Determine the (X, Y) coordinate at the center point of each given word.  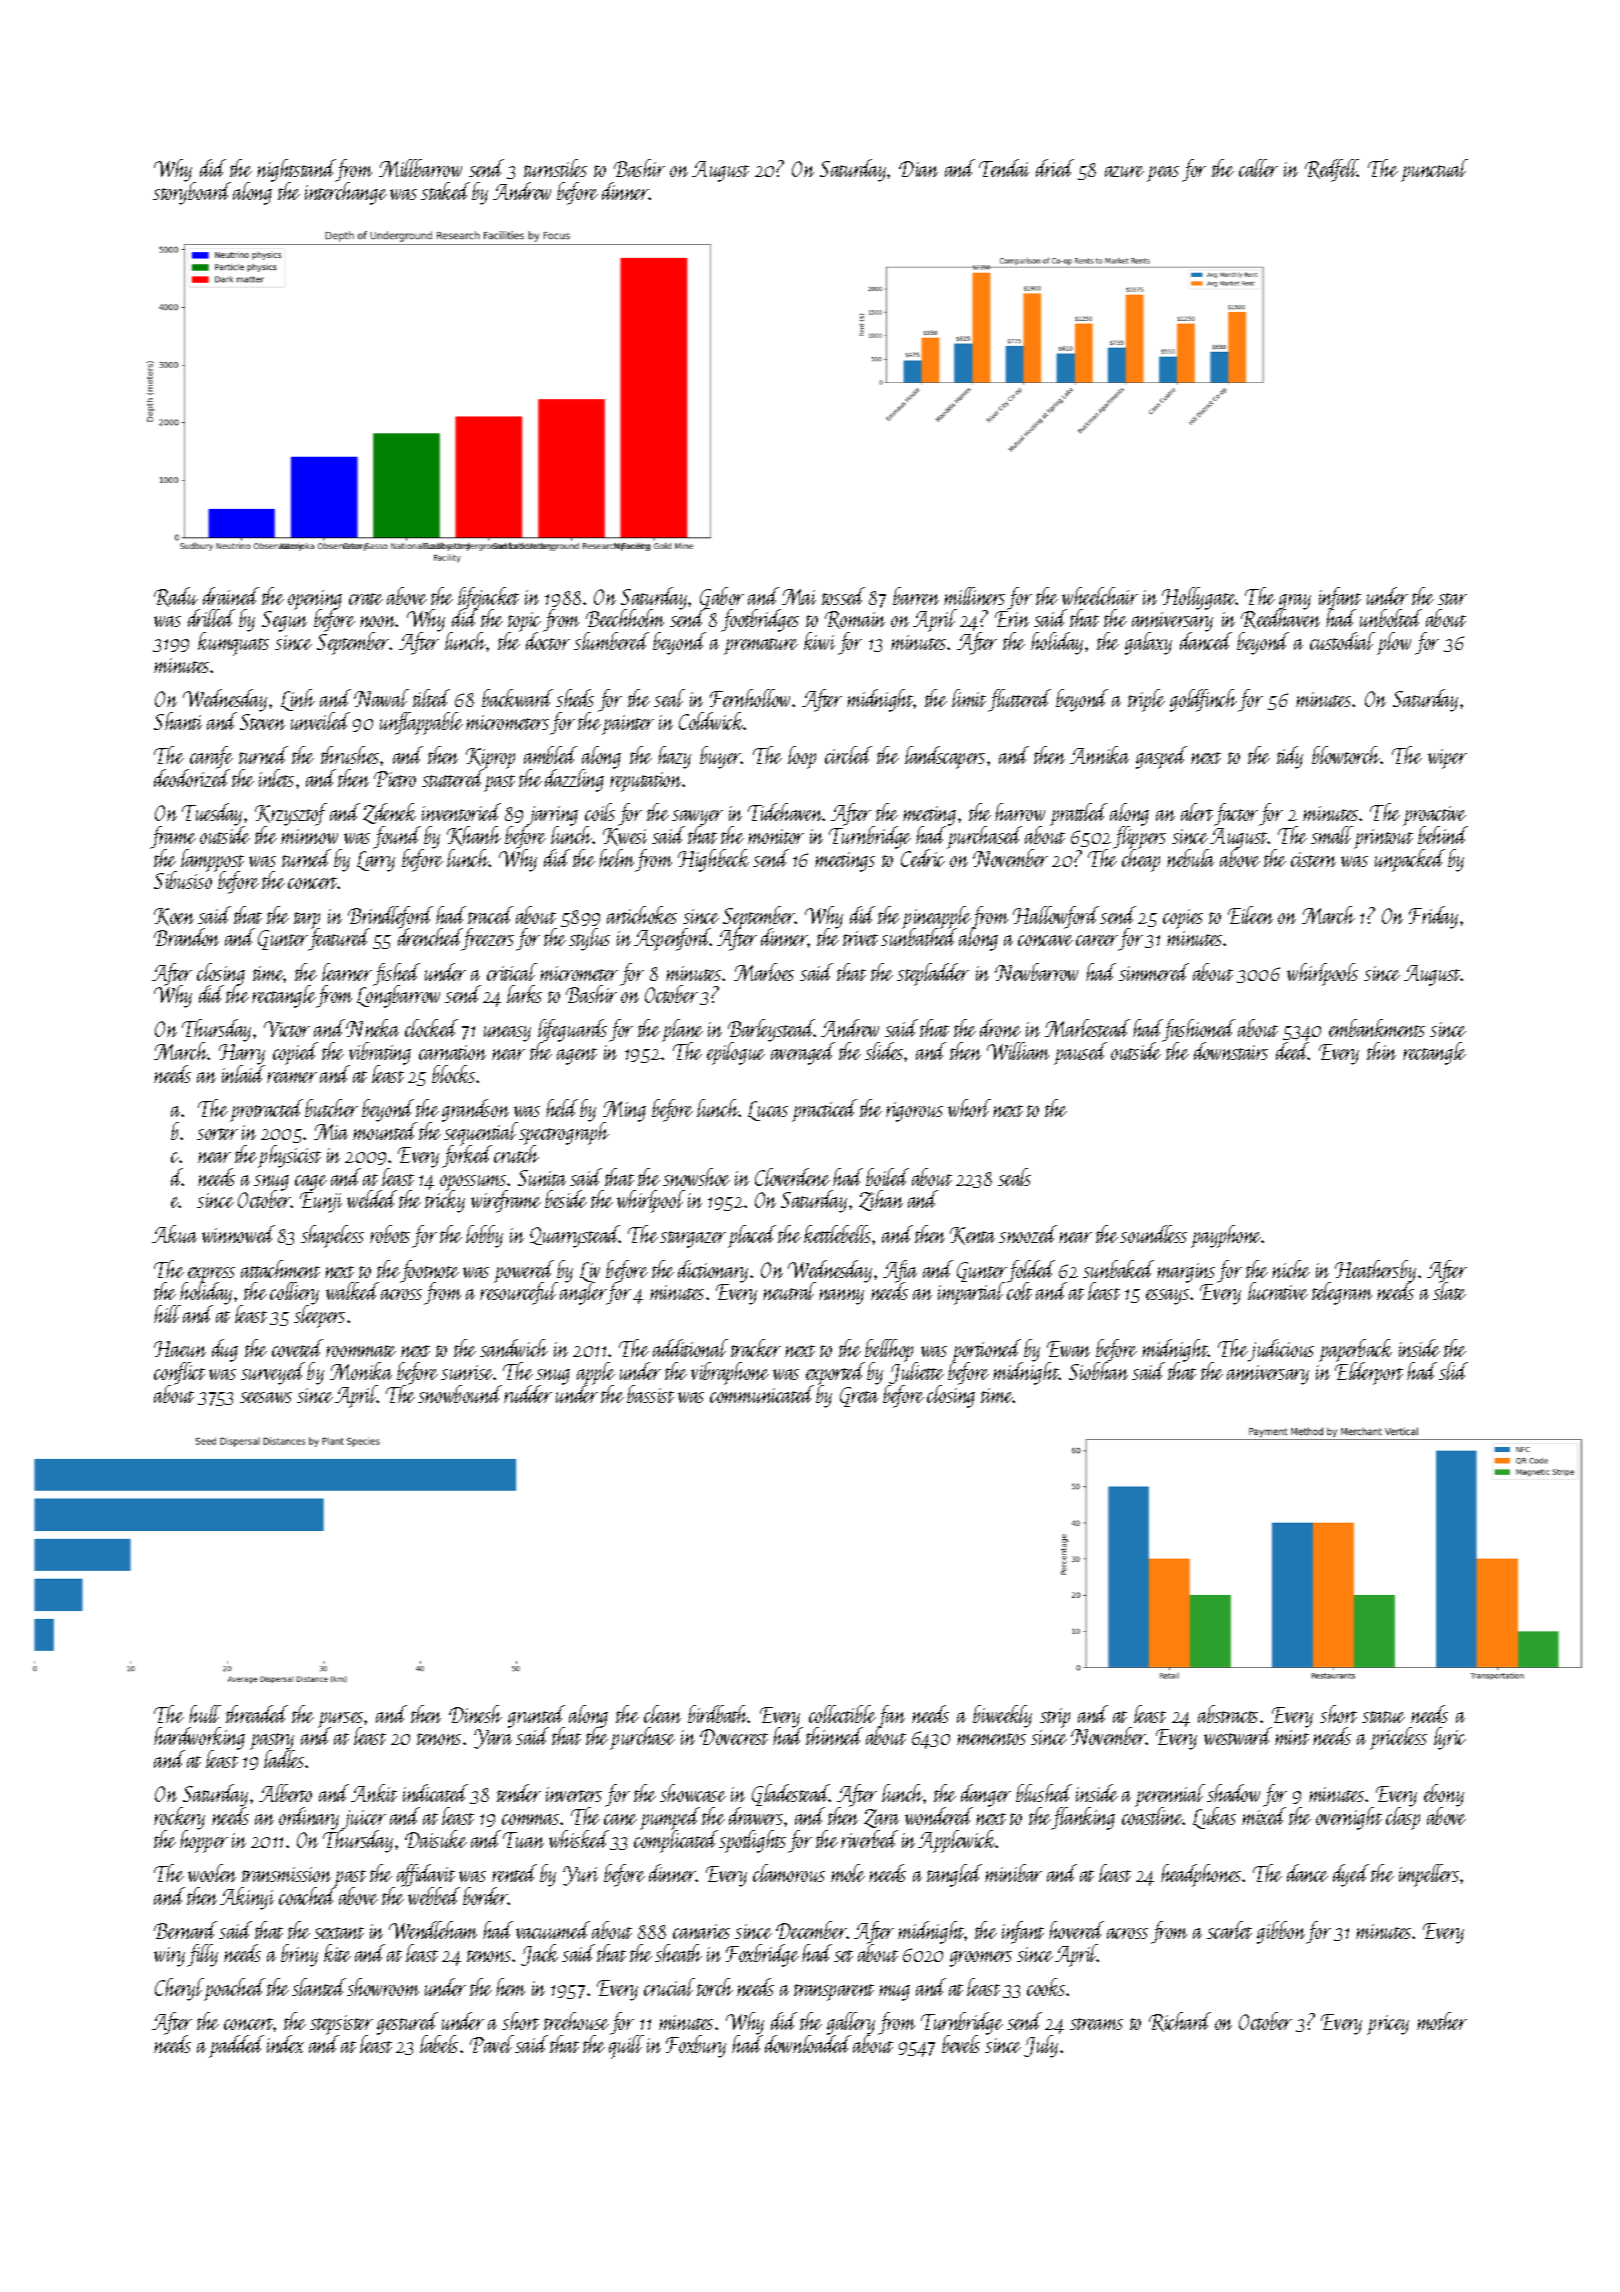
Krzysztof (291, 814)
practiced (824, 1110)
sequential (481, 1134)
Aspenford (672, 939)
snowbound (460, 1394)
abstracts (1228, 1714)
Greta (859, 1397)
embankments (1377, 1028)
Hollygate (1199, 598)
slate (1449, 1291)
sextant (339, 1933)
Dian (918, 169)
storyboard (191, 194)
